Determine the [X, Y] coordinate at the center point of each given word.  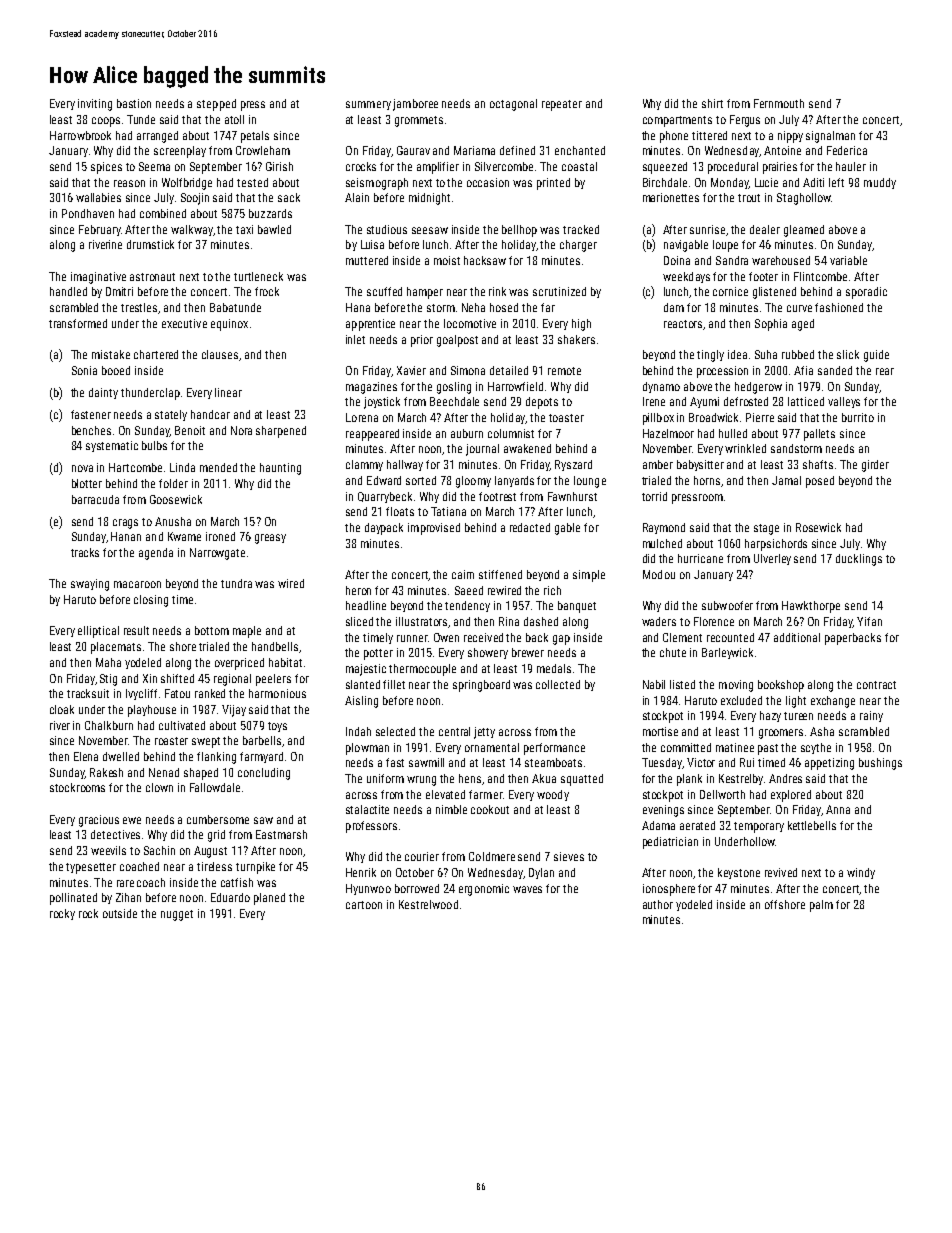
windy [861, 873]
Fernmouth [779, 103]
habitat [285, 662]
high [581, 325]
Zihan [128, 897]
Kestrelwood [428, 904]
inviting [95, 105]
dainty [103, 393]
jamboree [415, 105]
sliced [359, 621]
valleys [844, 402]
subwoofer [727, 605]
